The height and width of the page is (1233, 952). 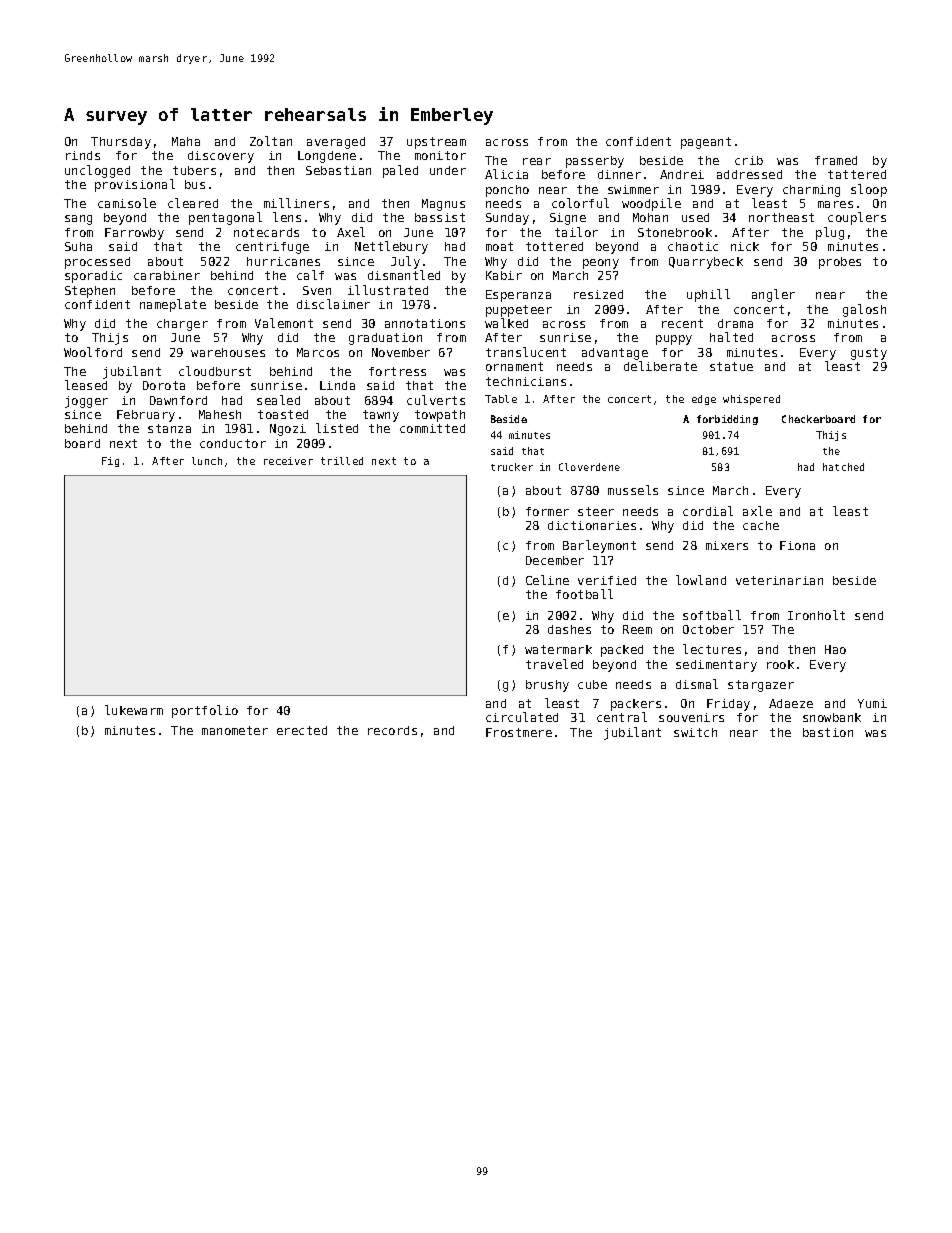 I want to click on pageant, so click(x=706, y=143).
